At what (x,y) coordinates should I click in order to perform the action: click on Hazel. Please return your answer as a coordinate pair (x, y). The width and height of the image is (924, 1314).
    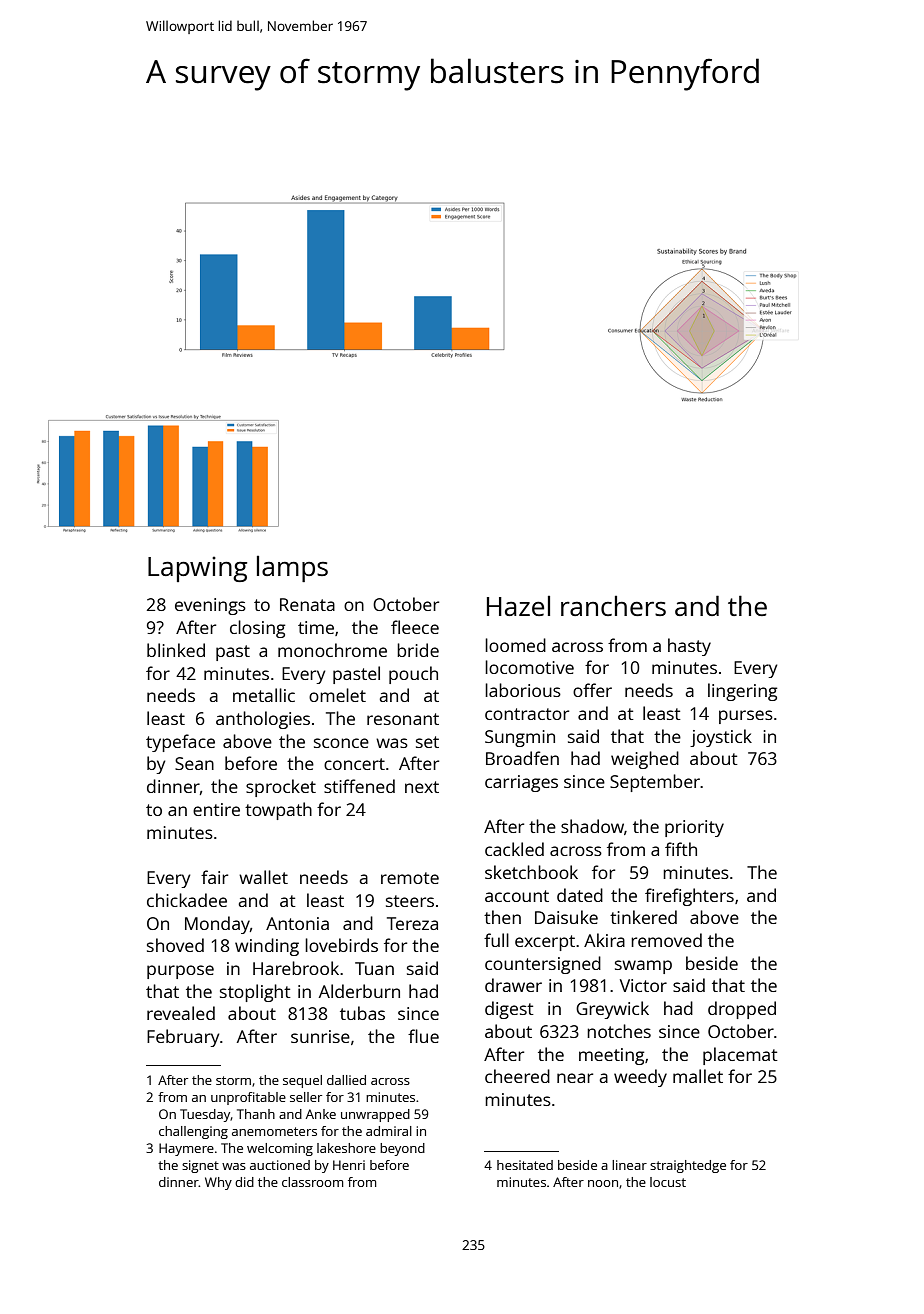
    Looking at the image, I should click on (518, 606).
